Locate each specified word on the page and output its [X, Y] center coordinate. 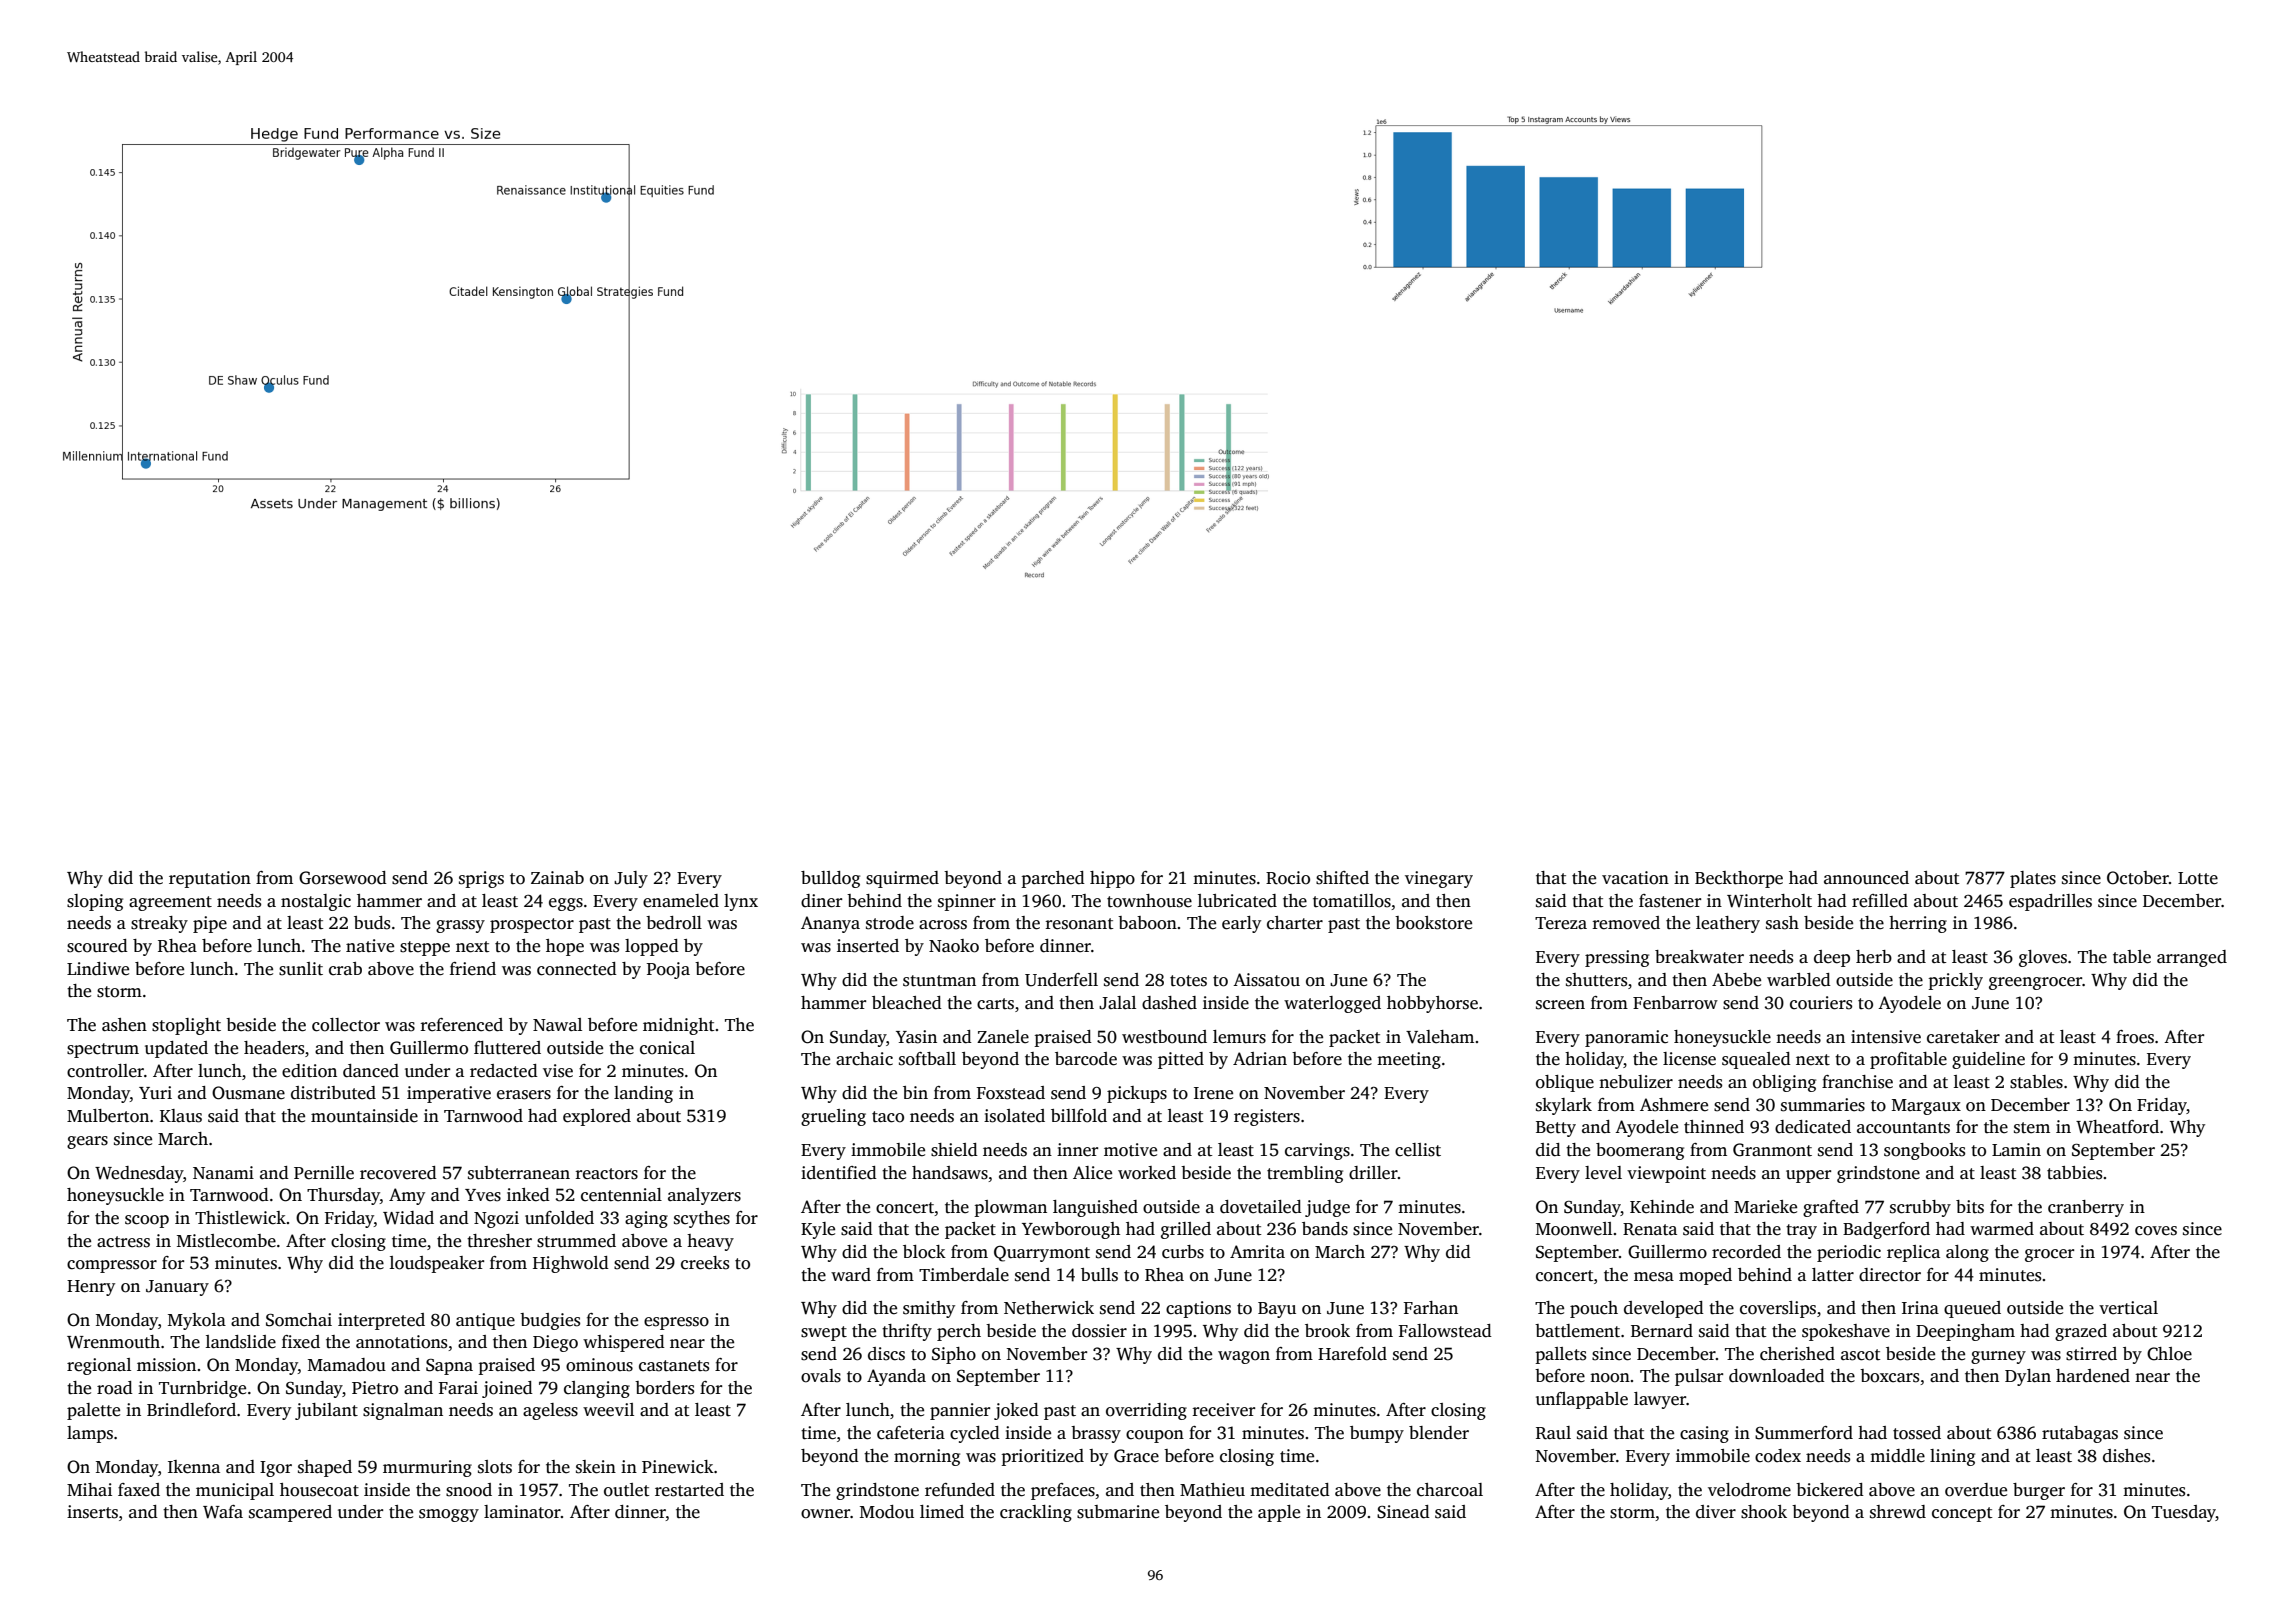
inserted [868, 946]
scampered [290, 1513]
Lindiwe [98, 969]
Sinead [1403, 1512]
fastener [1670, 901]
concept [1962, 1514]
